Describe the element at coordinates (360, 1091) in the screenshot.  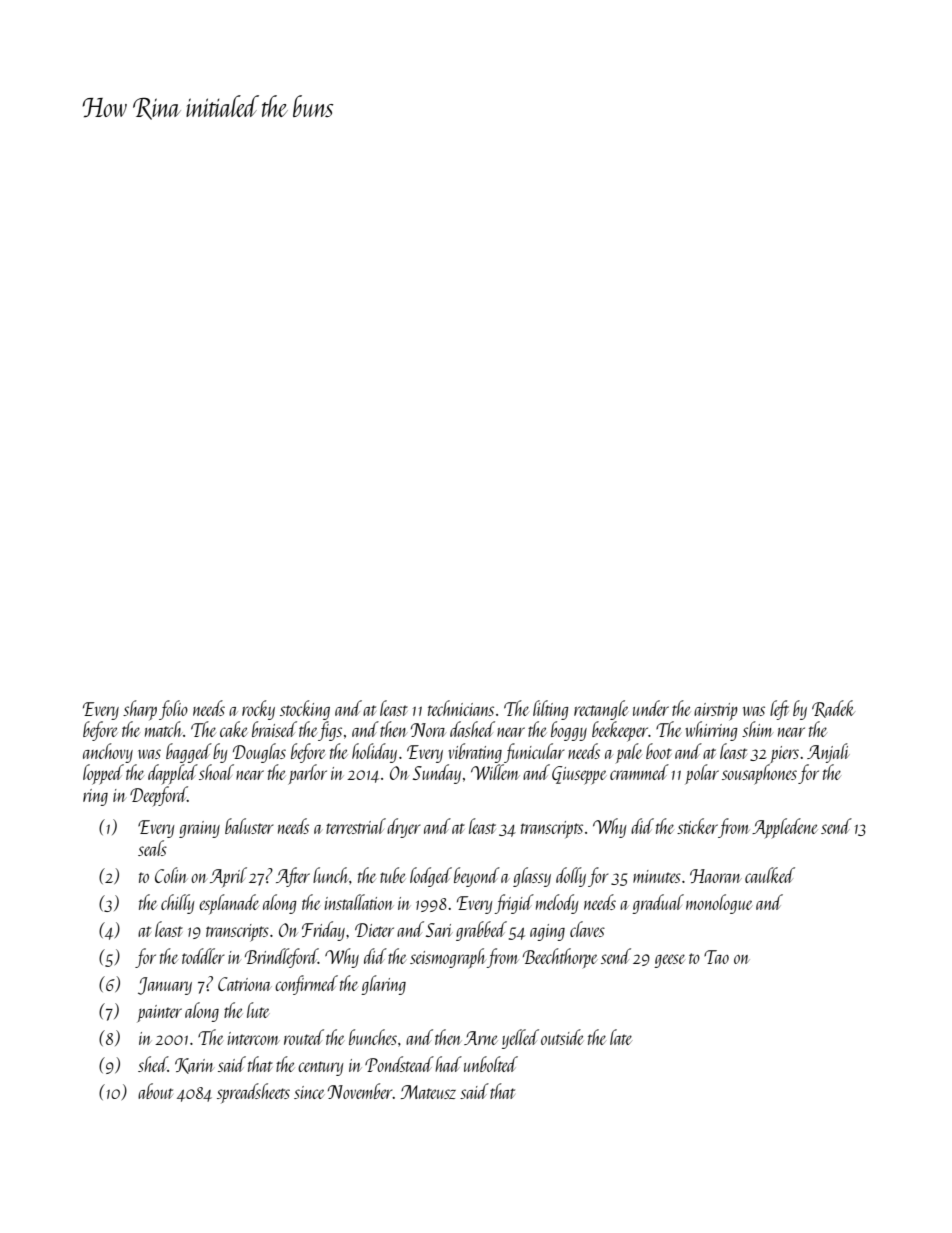
I see `November` at that location.
